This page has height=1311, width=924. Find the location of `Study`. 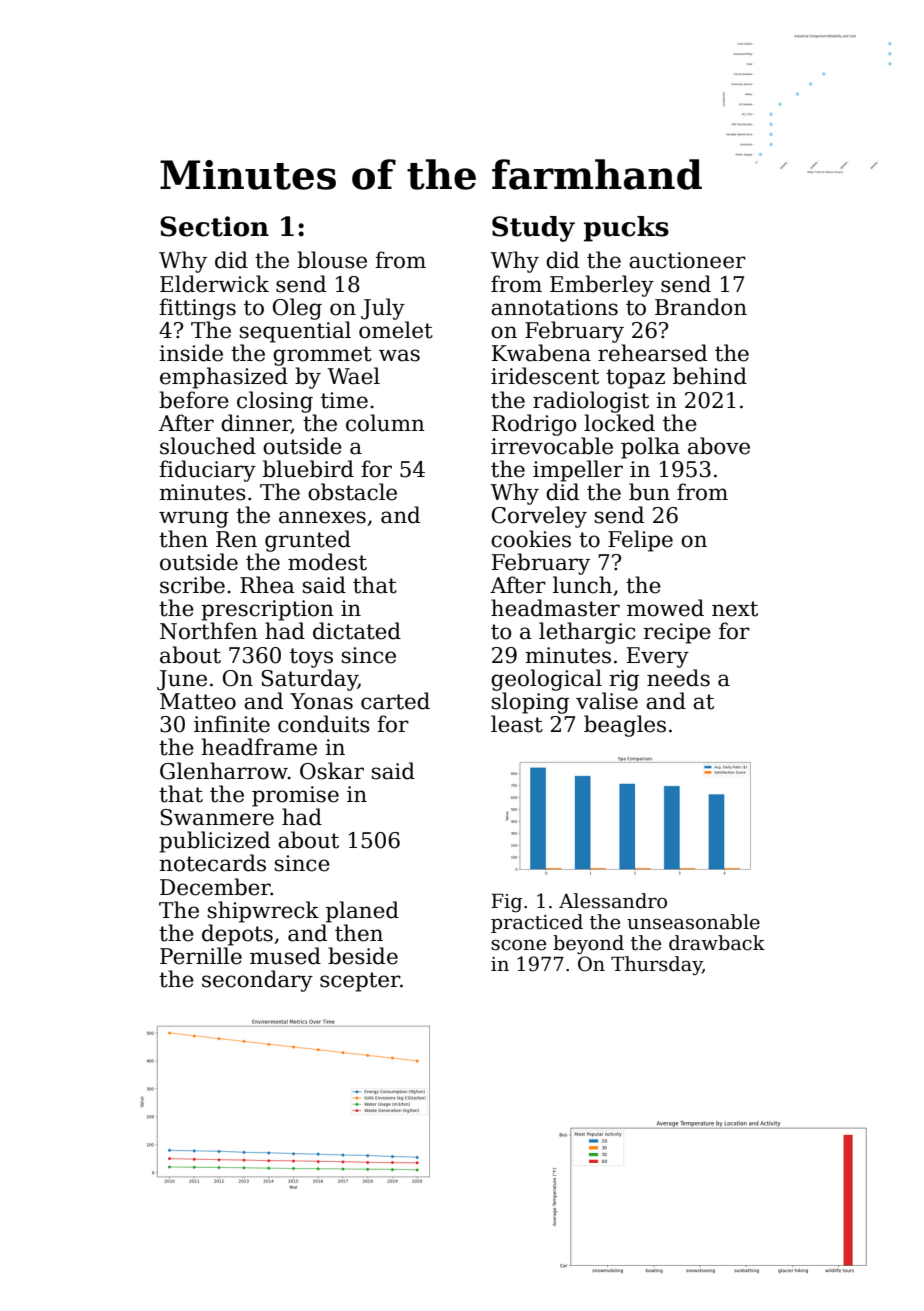

Study is located at coordinates (533, 229).
